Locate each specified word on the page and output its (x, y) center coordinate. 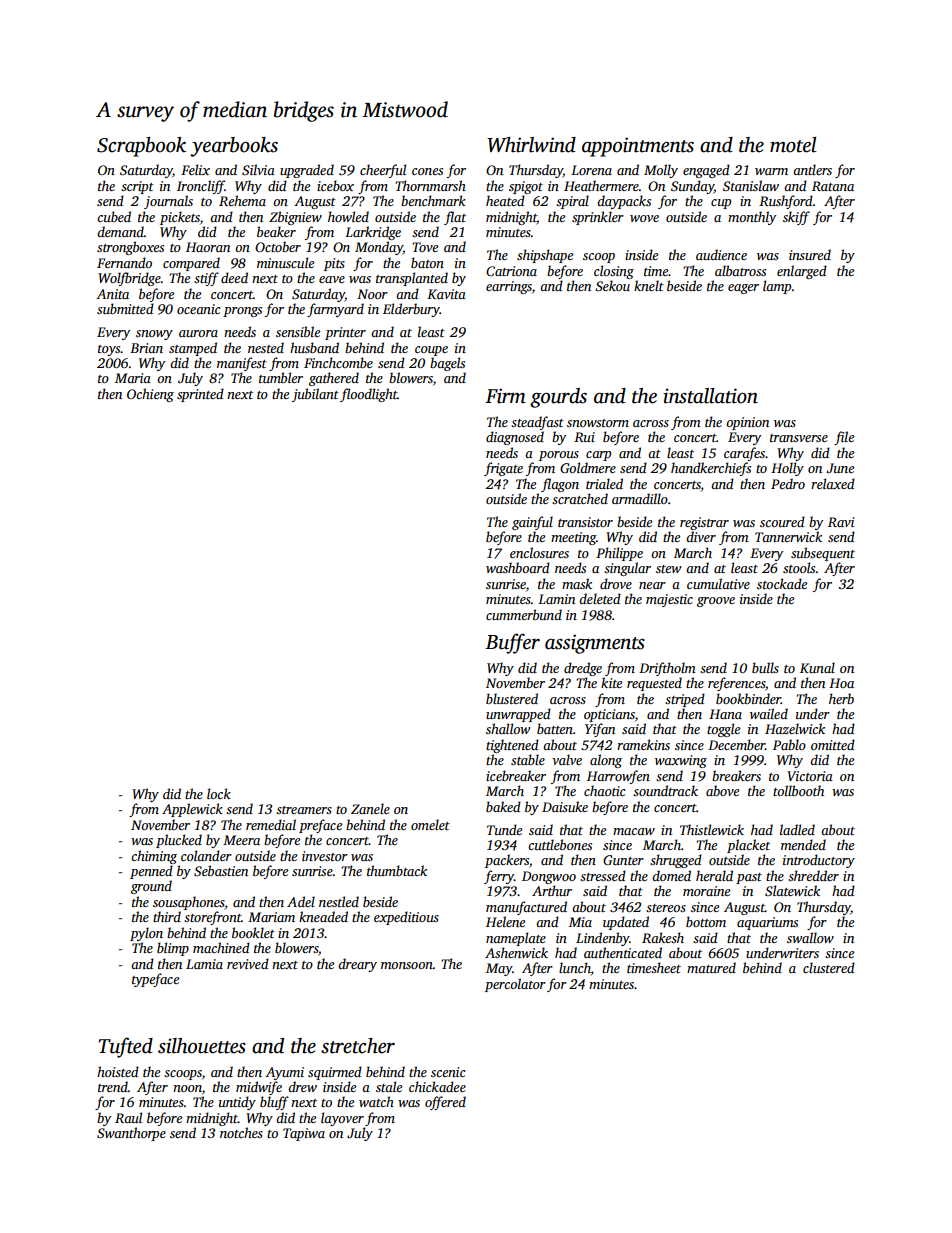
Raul (128, 1117)
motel (793, 145)
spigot (526, 187)
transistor (585, 522)
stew (668, 569)
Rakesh (663, 937)
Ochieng (150, 395)
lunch (575, 969)
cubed (114, 216)
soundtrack (665, 790)
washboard (518, 567)
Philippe (619, 554)
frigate (503, 469)
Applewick (192, 810)
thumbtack (397, 870)
